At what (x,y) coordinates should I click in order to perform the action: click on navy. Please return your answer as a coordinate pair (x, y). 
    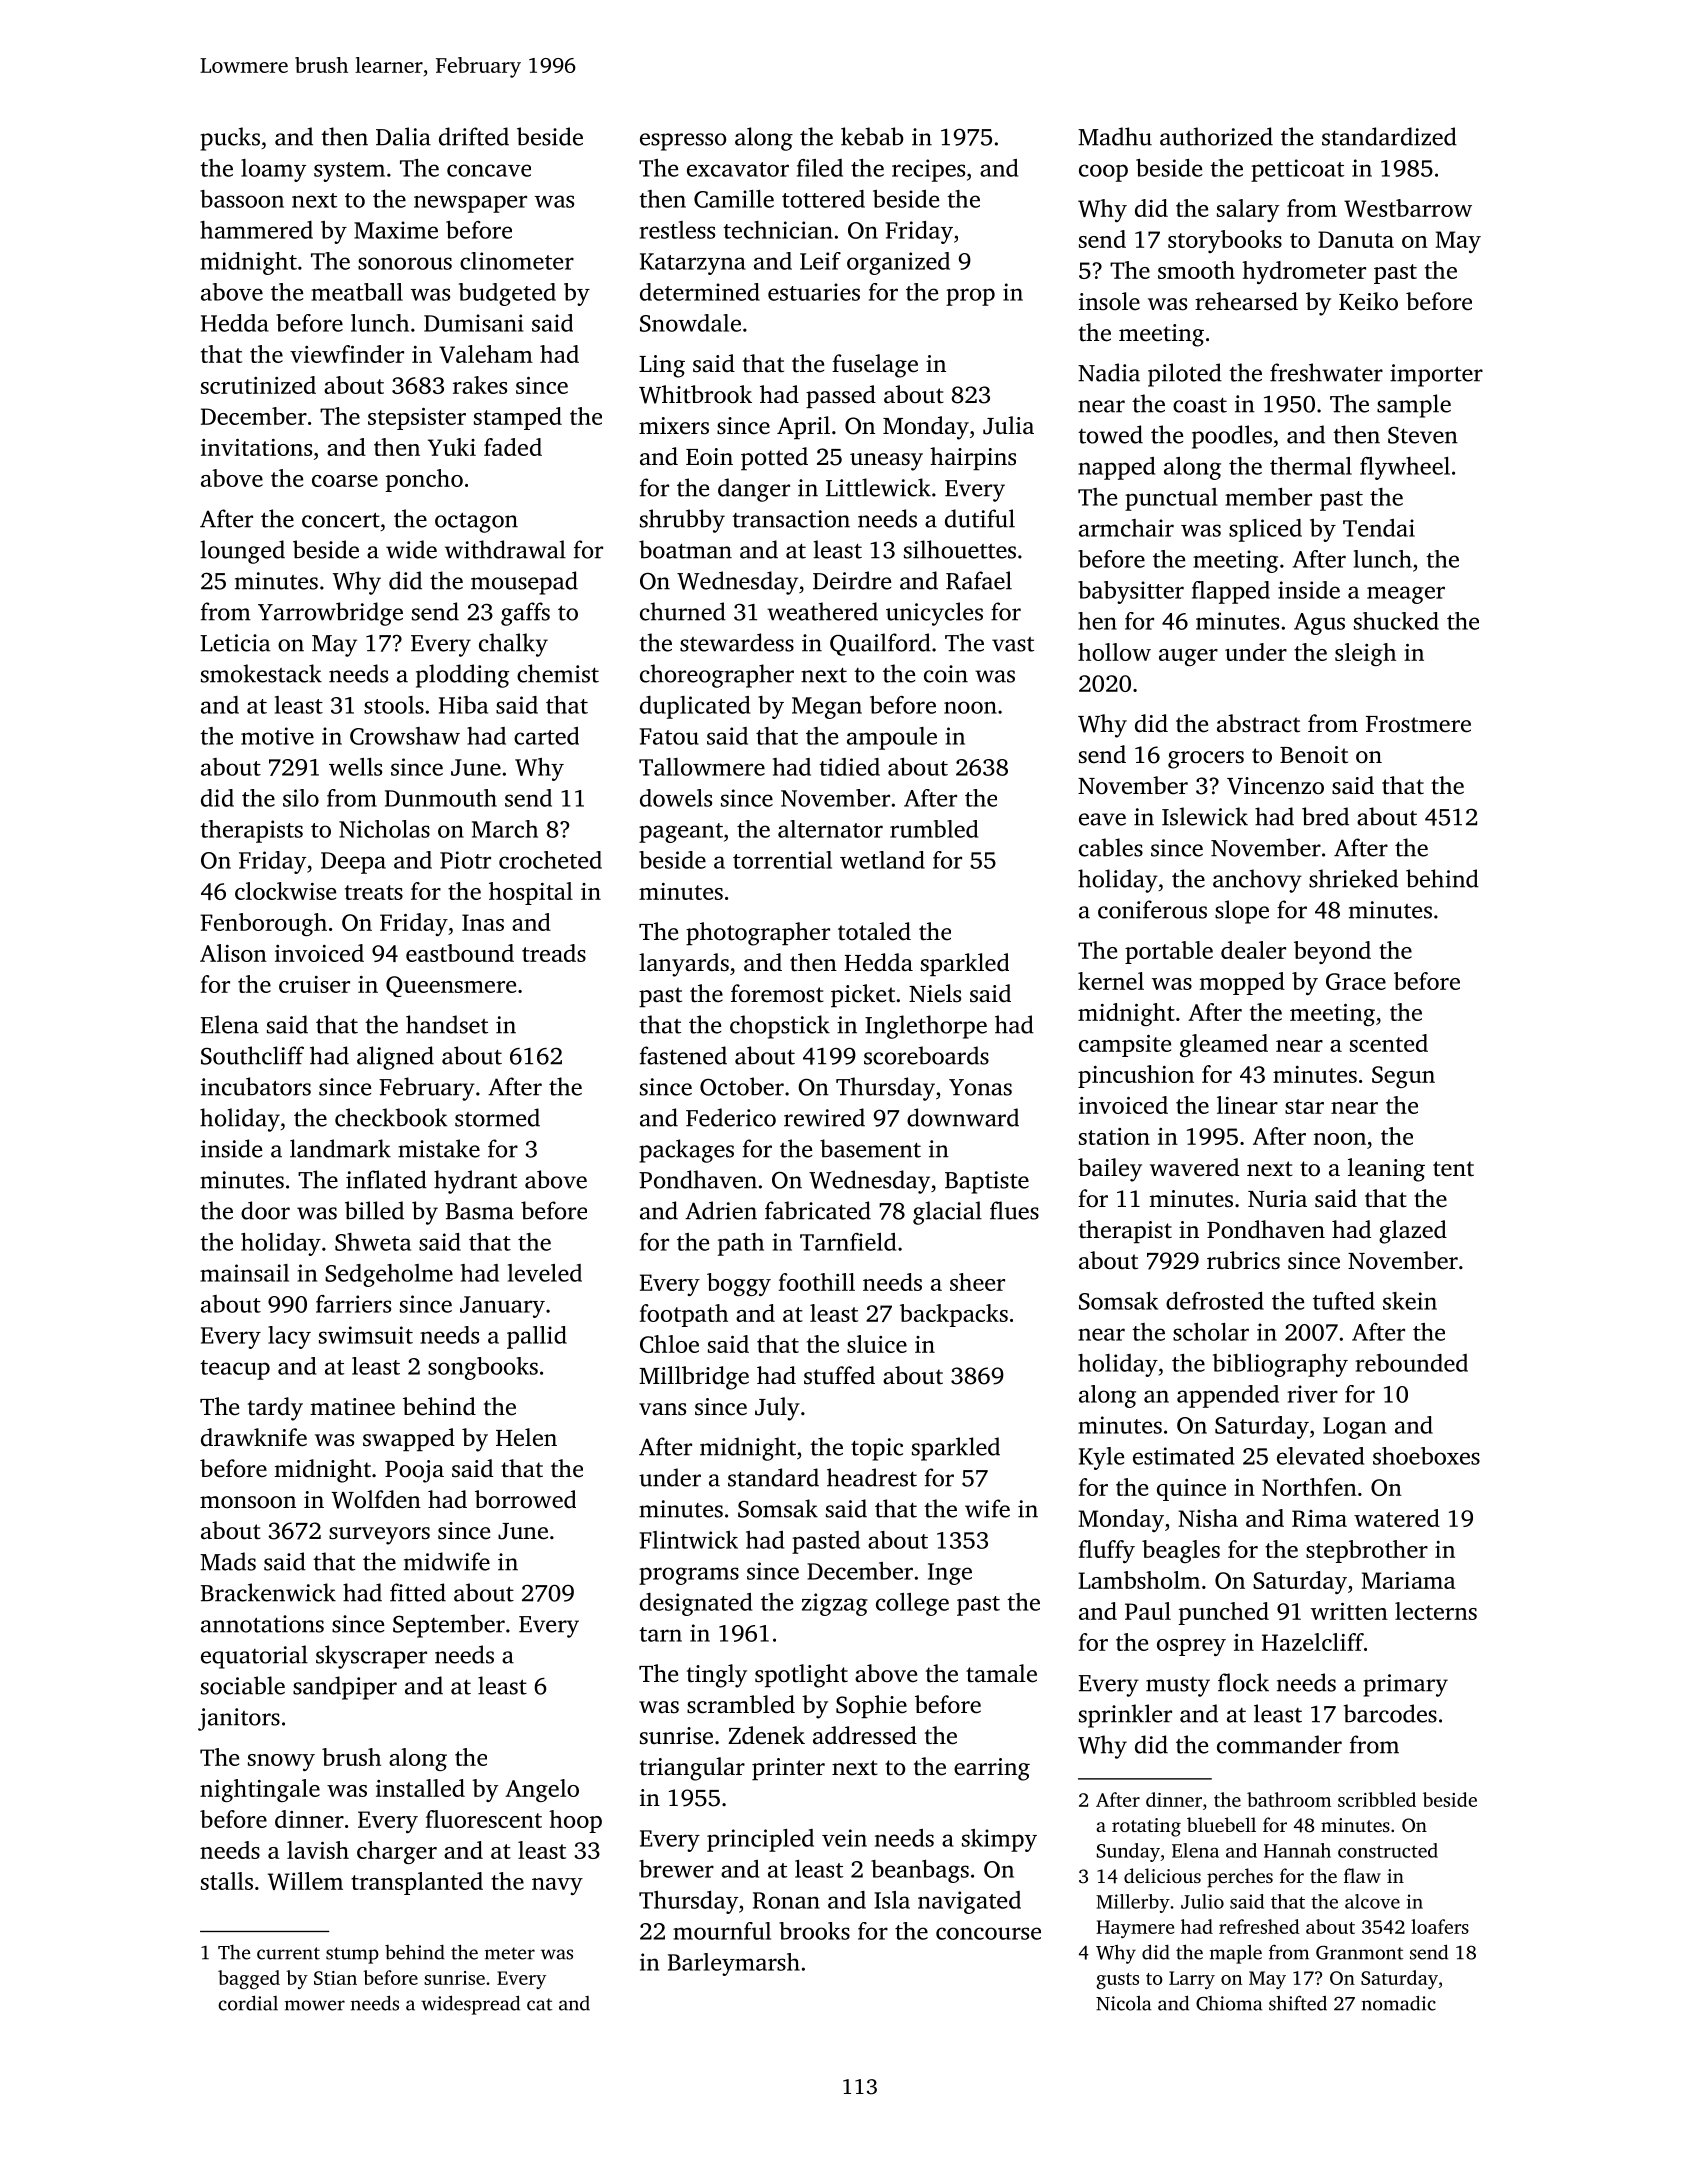
    Looking at the image, I should click on (557, 1886).
